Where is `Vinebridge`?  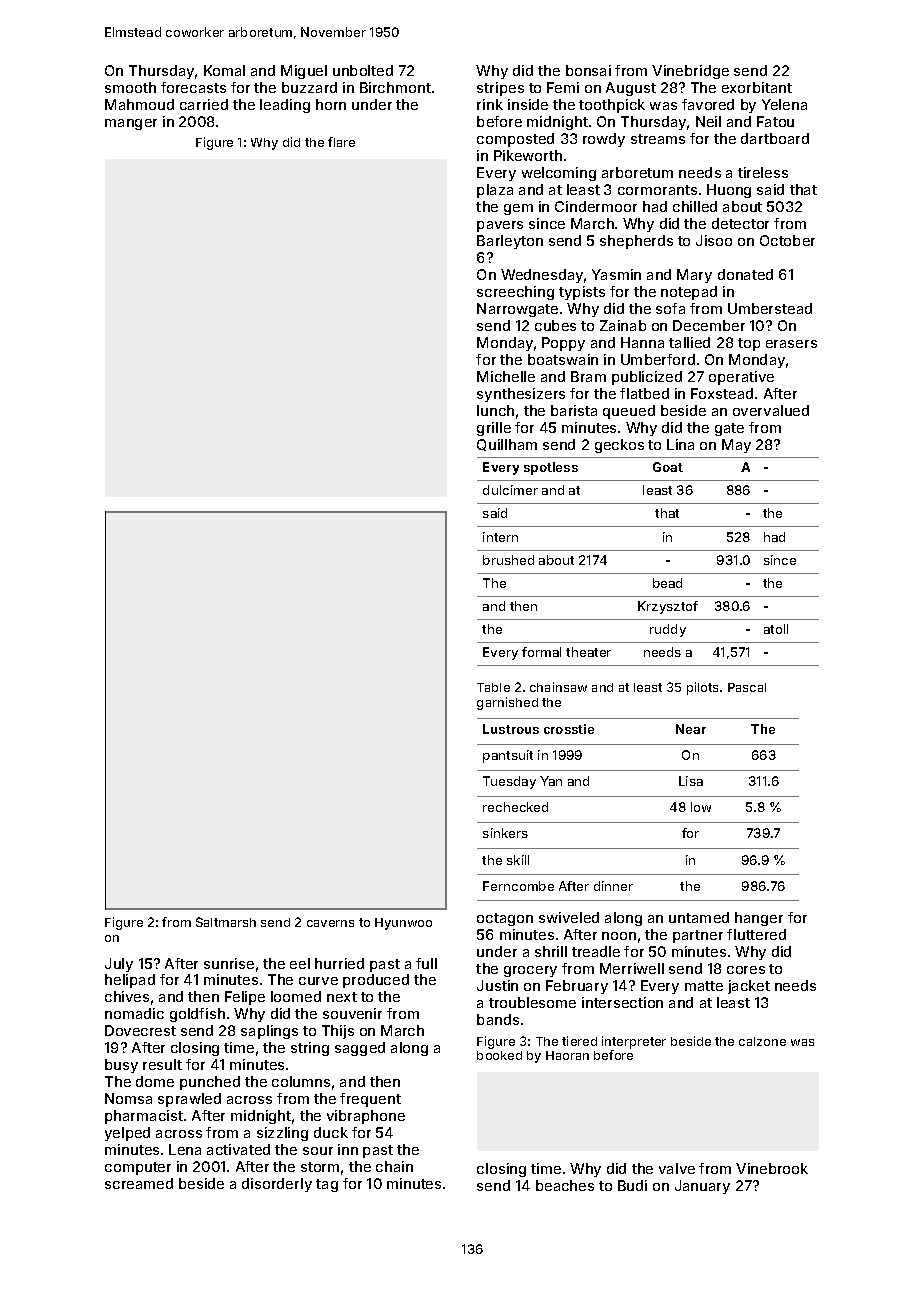
Vinebridge is located at coordinates (690, 72).
